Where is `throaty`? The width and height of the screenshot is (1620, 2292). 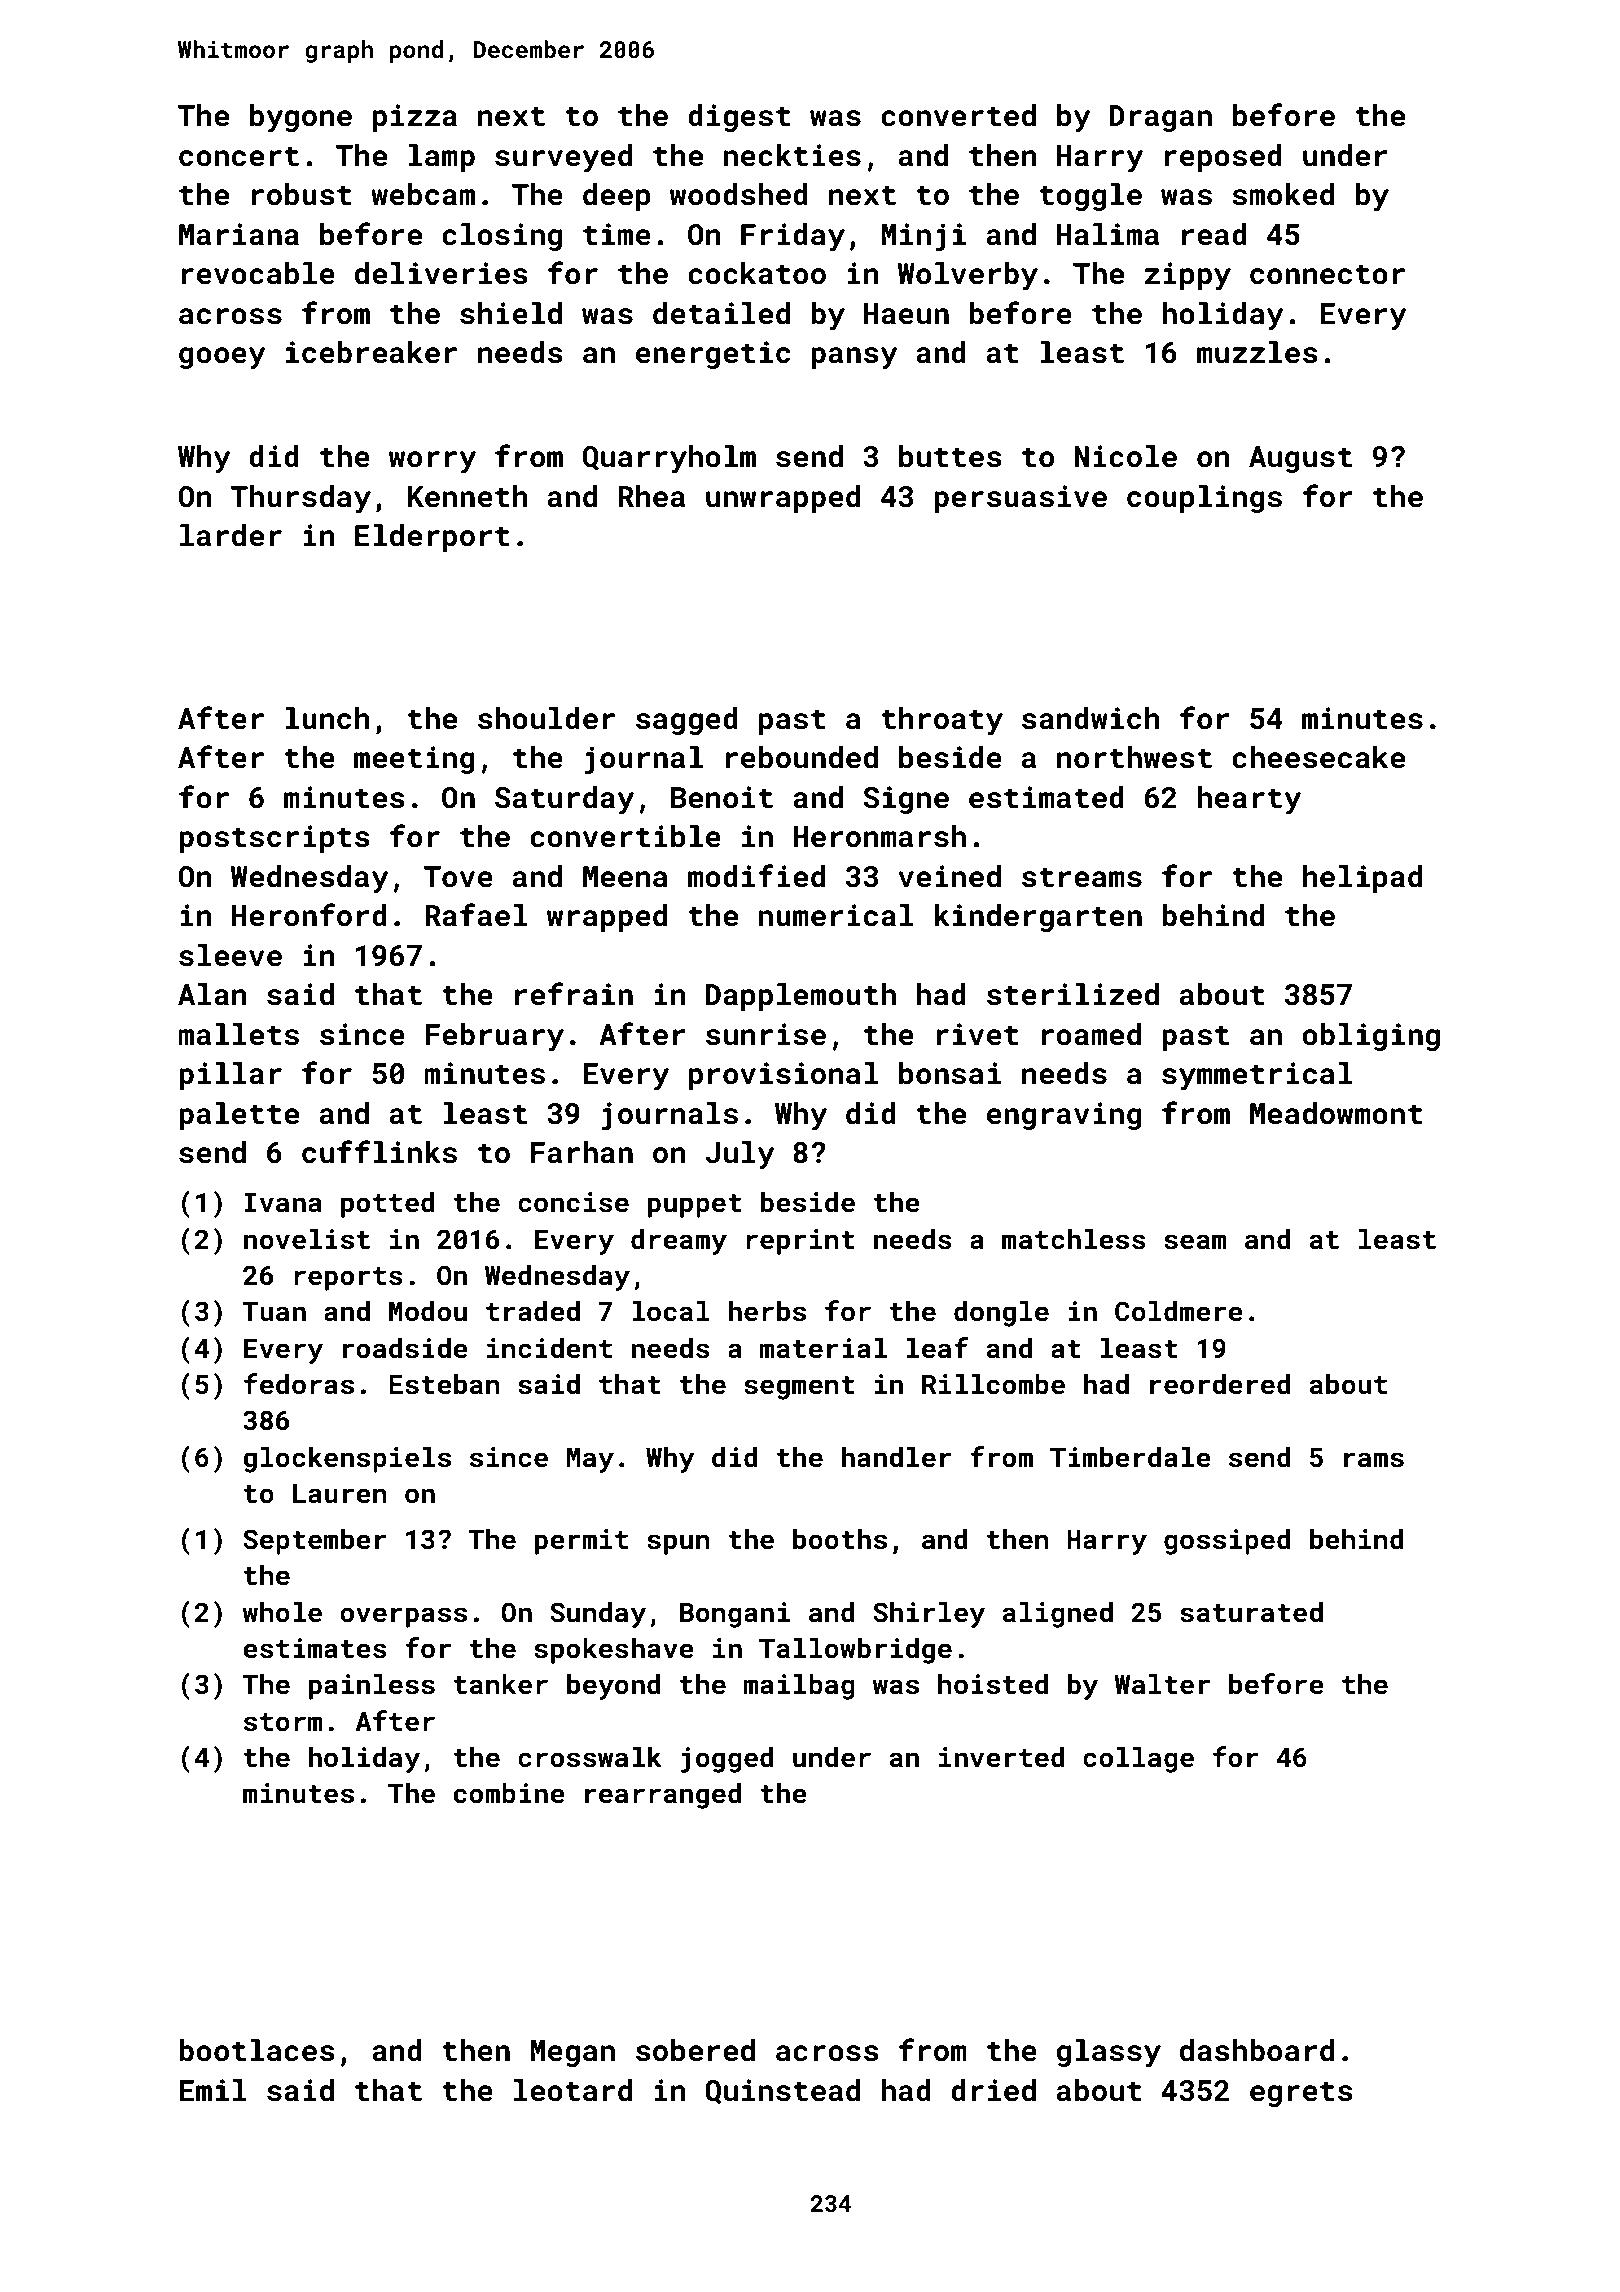
throaty is located at coordinates (942, 721).
